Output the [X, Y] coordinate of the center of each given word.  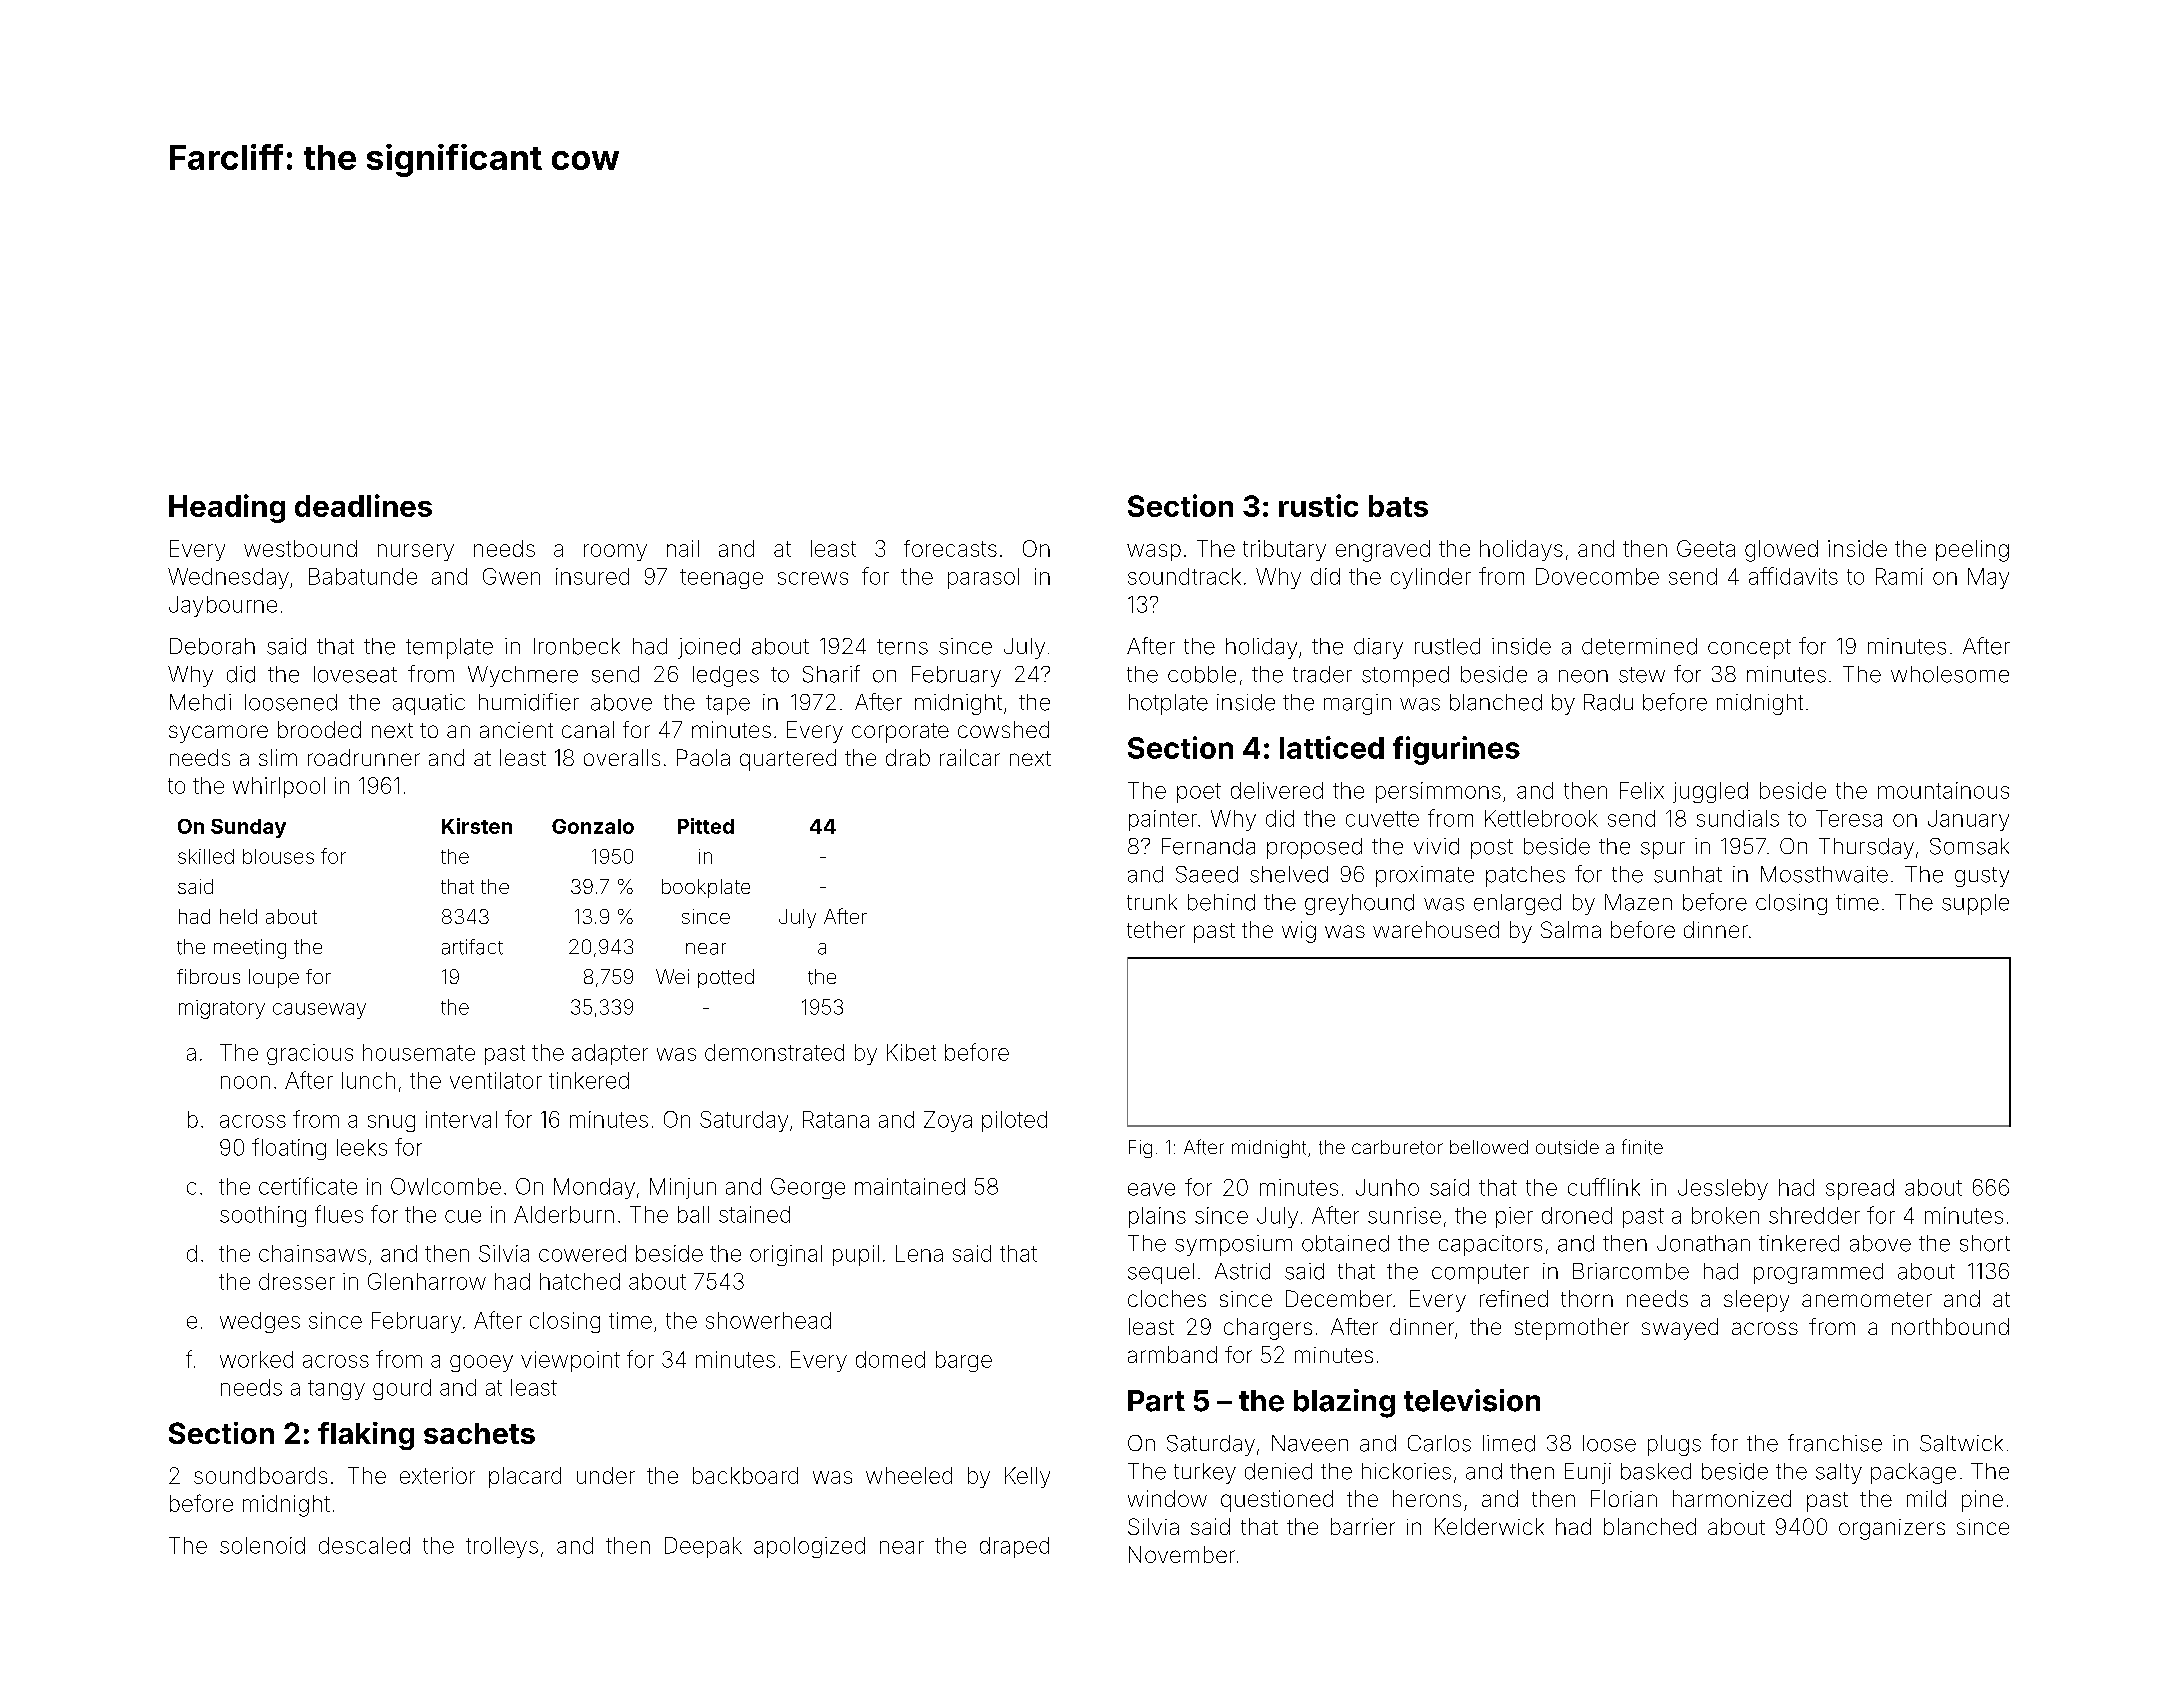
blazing [1344, 1403]
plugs [1674, 1445]
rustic [1318, 505]
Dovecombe [1597, 576]
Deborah [212, 646]
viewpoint [570, 1361]
